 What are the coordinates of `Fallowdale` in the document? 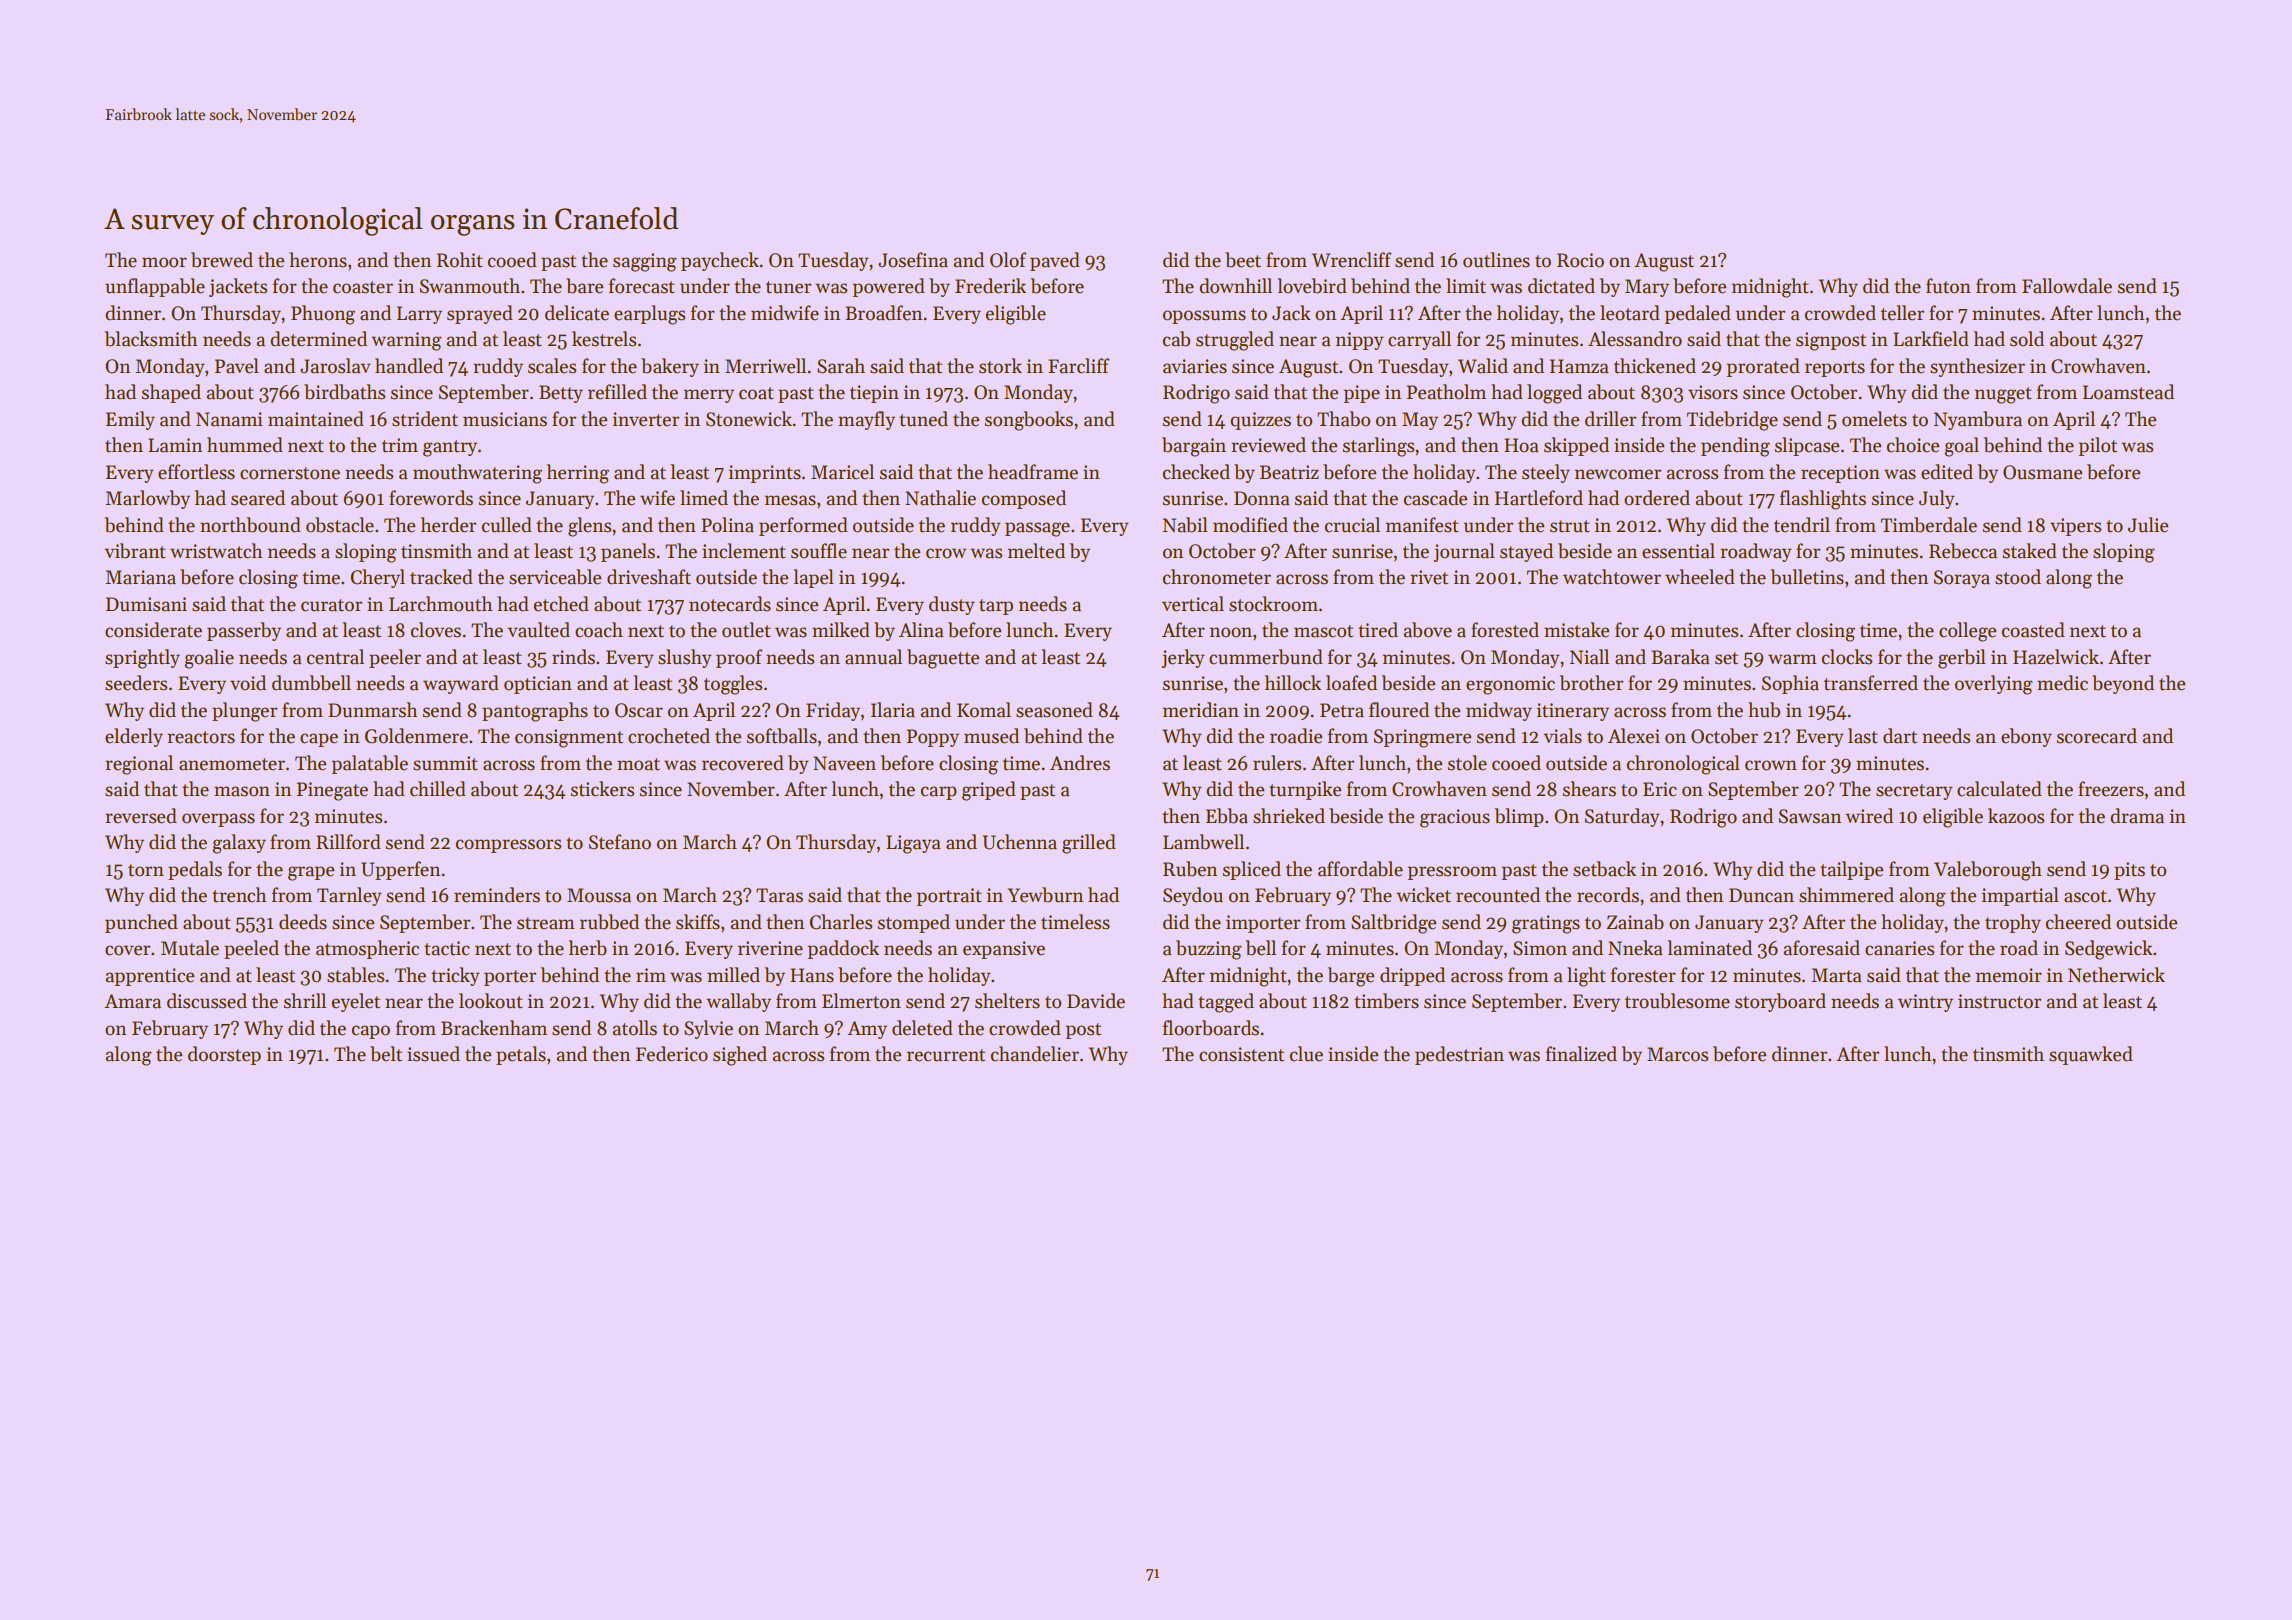 It's located at (2067, 286).
